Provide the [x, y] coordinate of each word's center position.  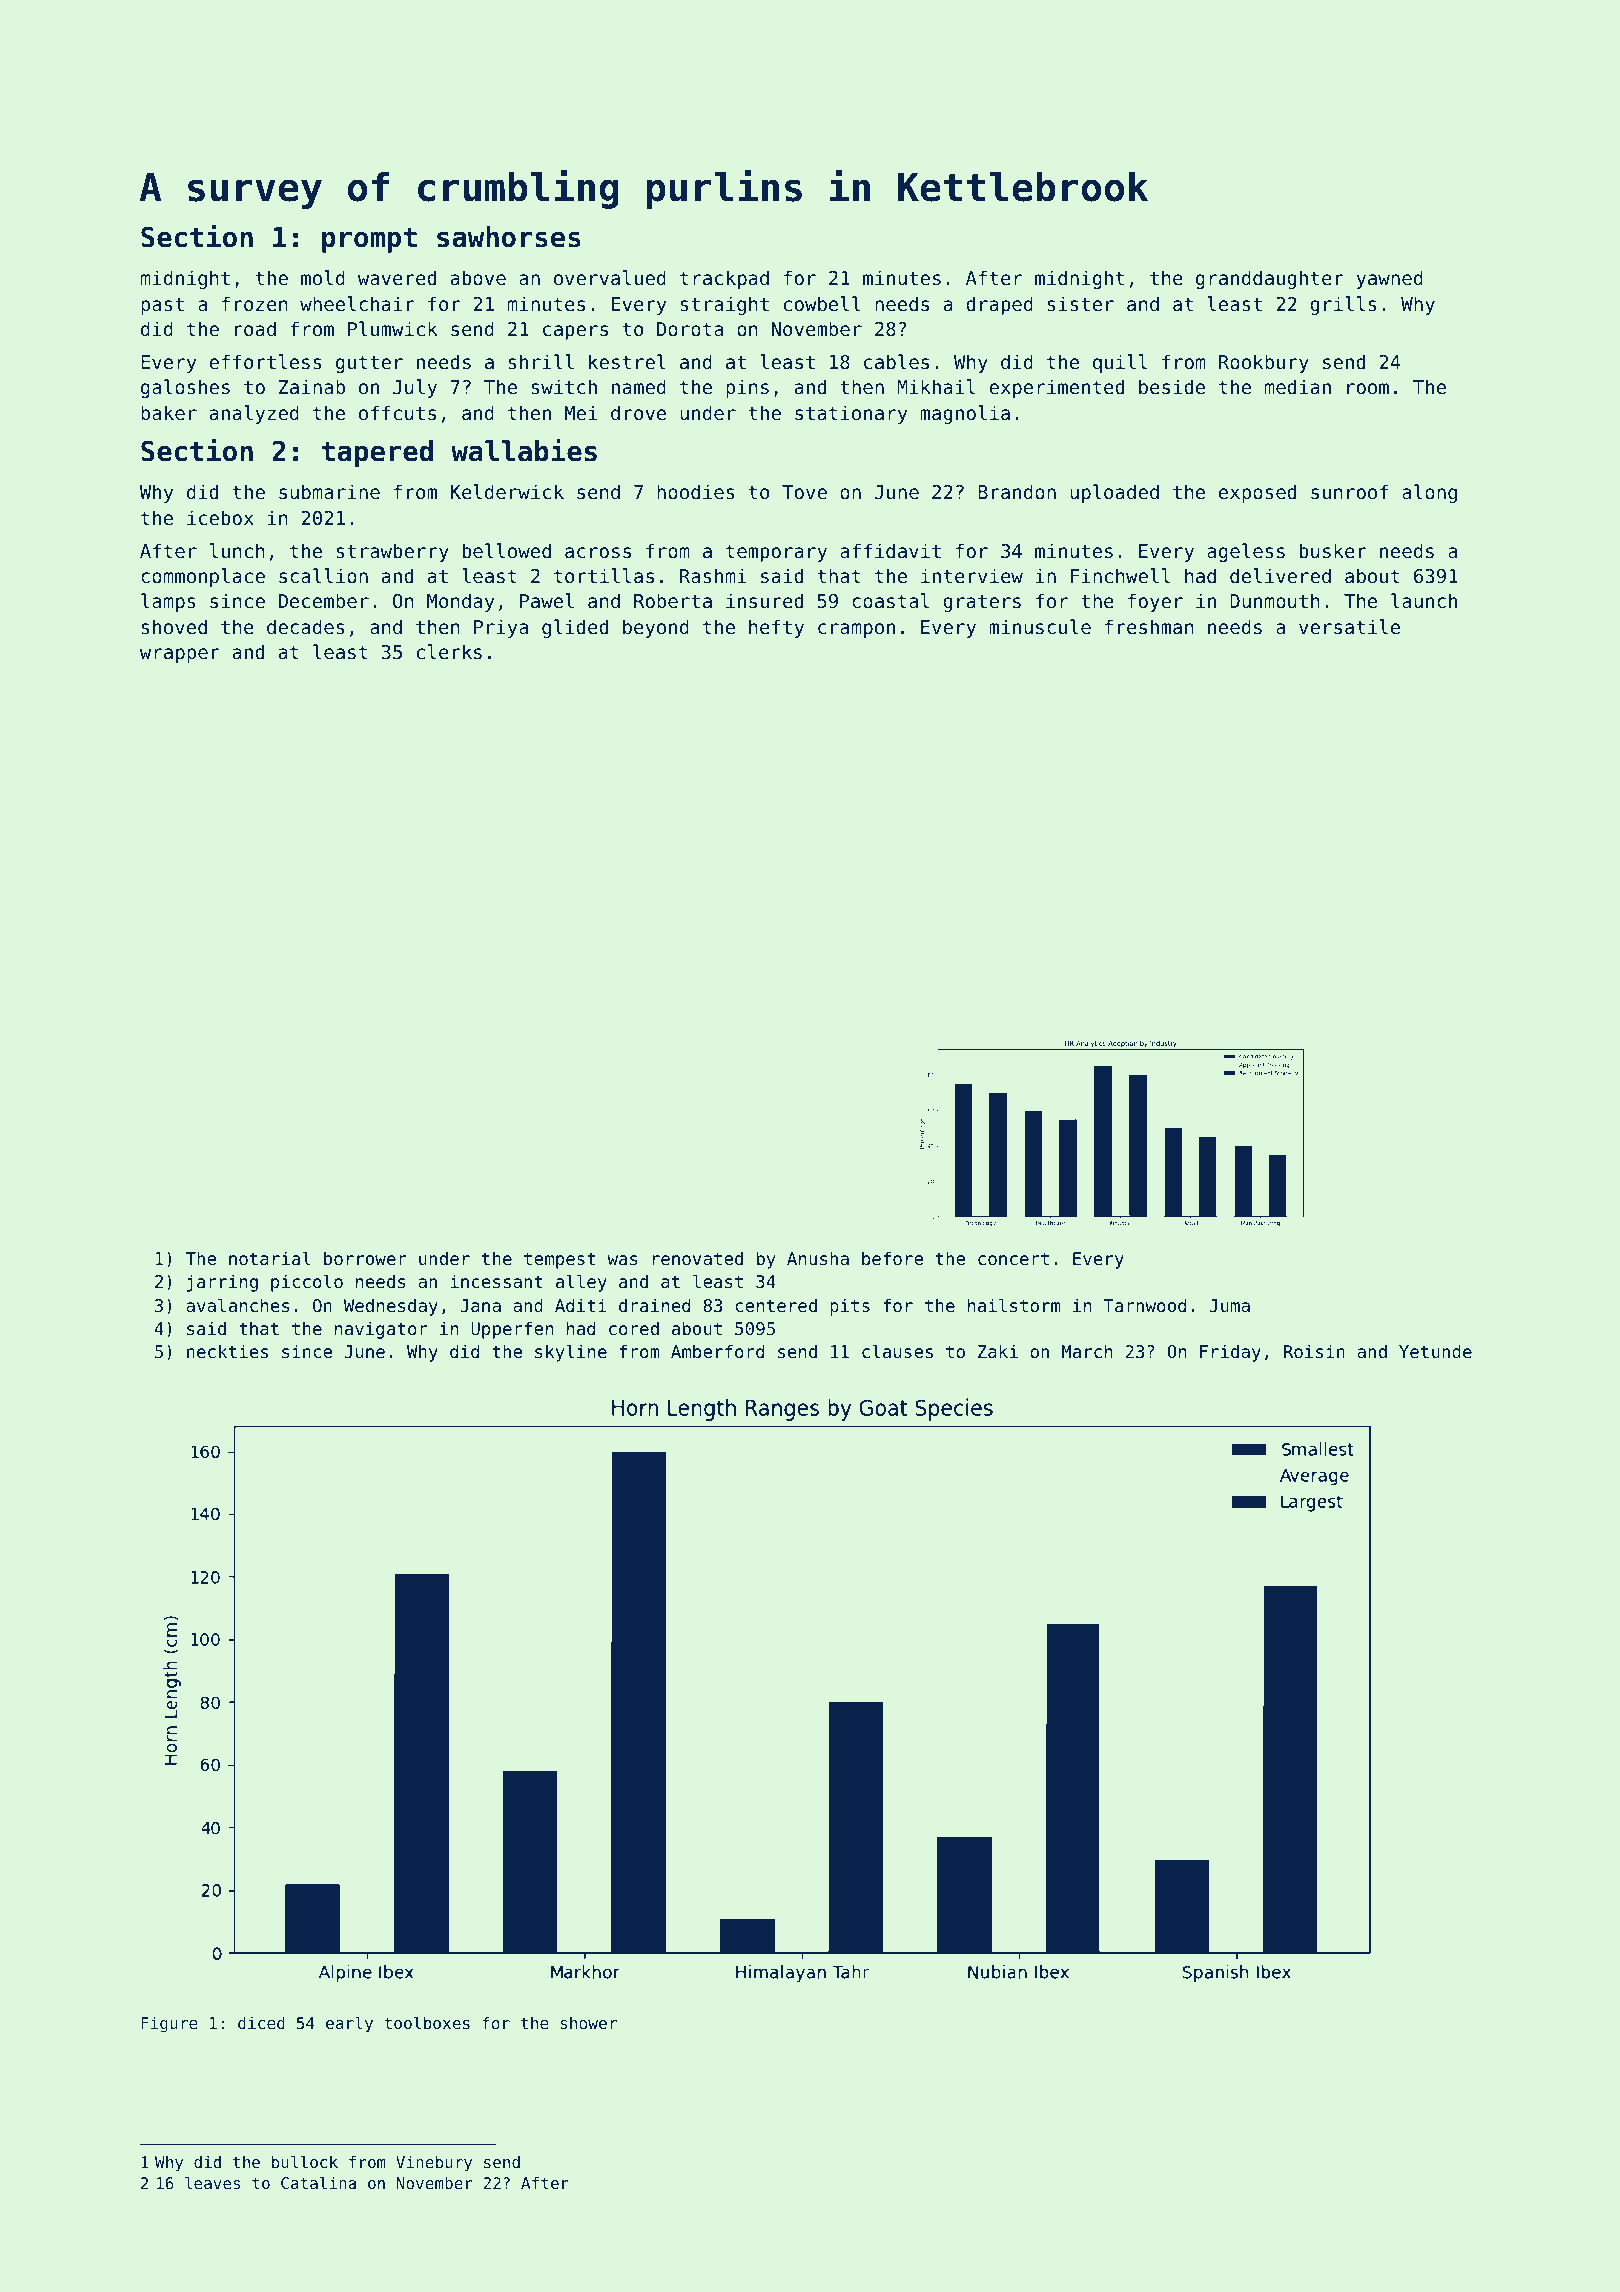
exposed [1257, 493]
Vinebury [434, 2164]
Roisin [1314, 1351]
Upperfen [512, 1330]
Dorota [690, 329]
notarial [270, 1258]
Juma [1229, 1305]
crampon [856, 630]
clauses [897, 1351]
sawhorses [509, 237]
